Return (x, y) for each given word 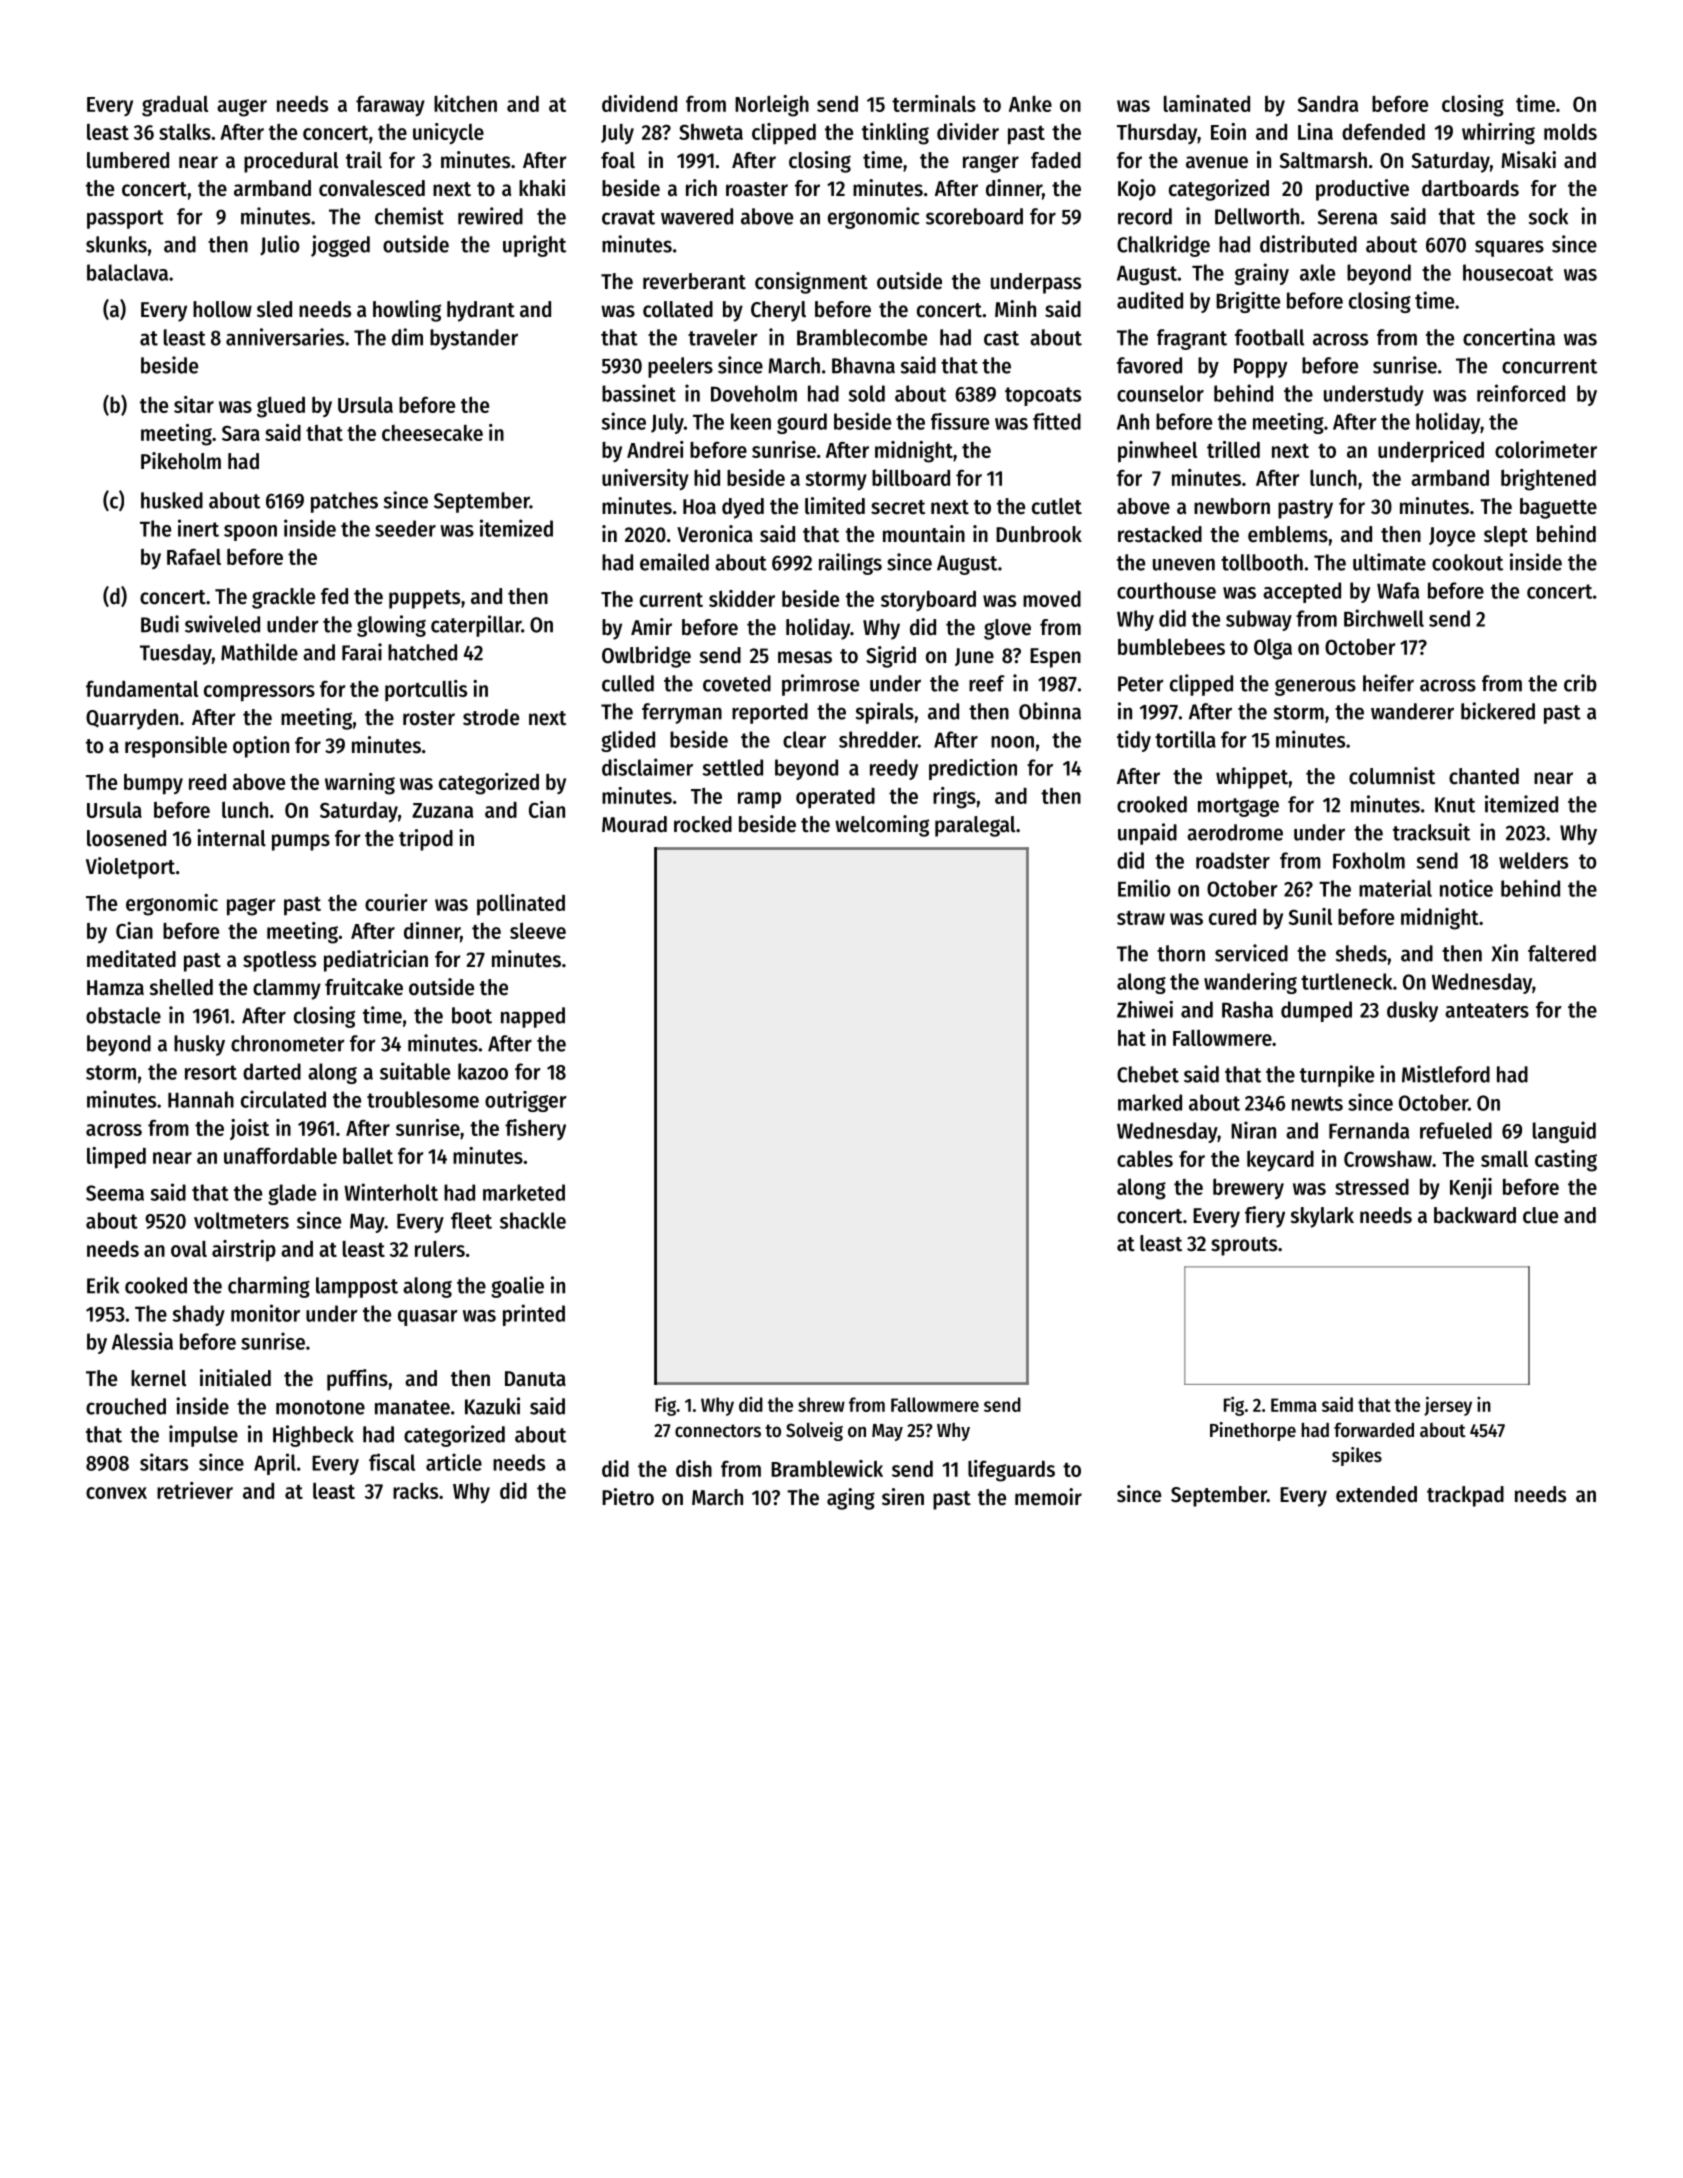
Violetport (130, 868)
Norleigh (772, 106)
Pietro (628, 1497)
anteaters (1487, 1010)
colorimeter (1546, 449)
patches (344, 502)
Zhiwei (1145, 1009)
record (1145, 216)
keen (751, 421)
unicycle (448, 134)
